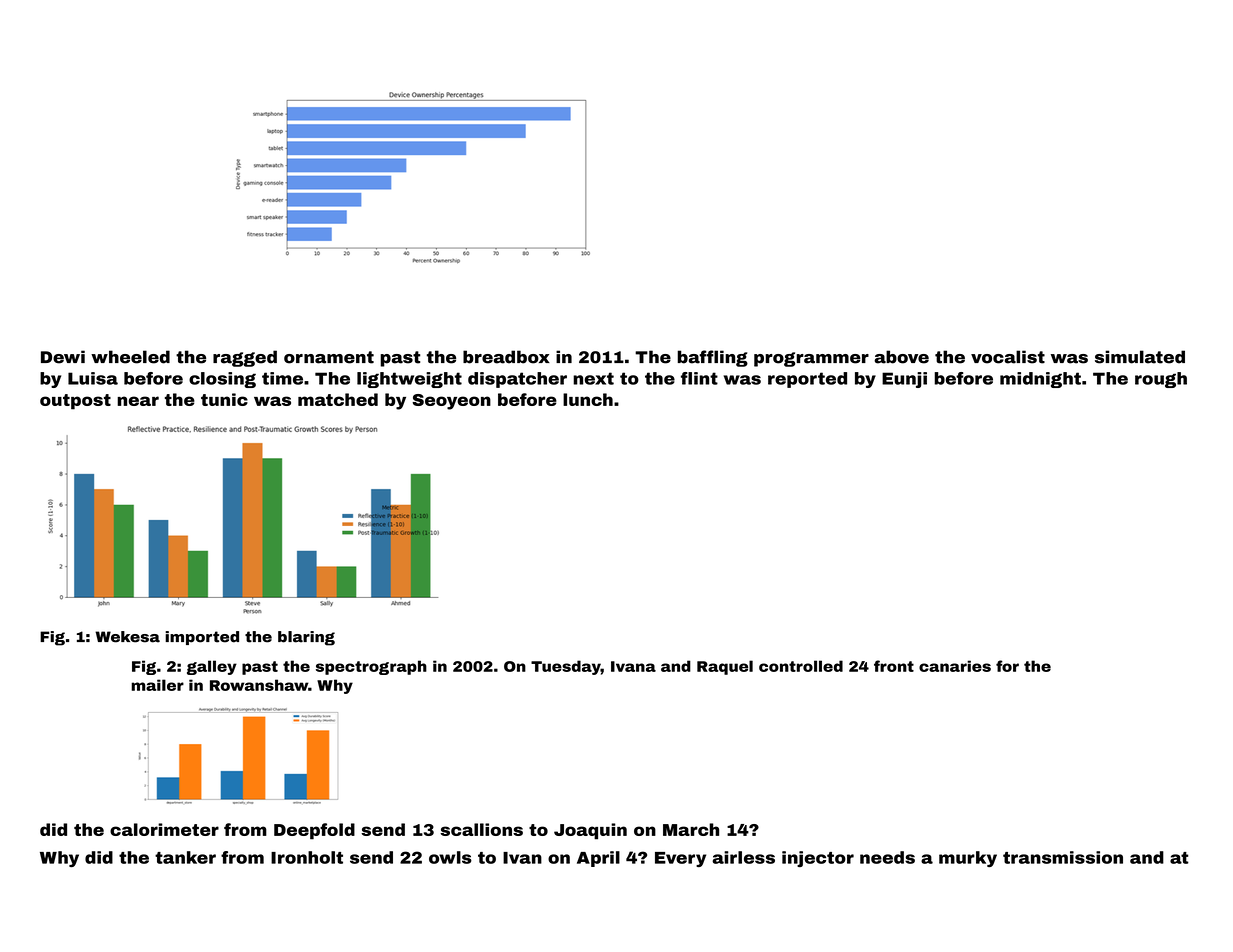 The image size is (1233, 952). What do you see at coordinates (1008, 357) in the screenshot?
I see `vocalist` at bounding box center [1008, 357].
